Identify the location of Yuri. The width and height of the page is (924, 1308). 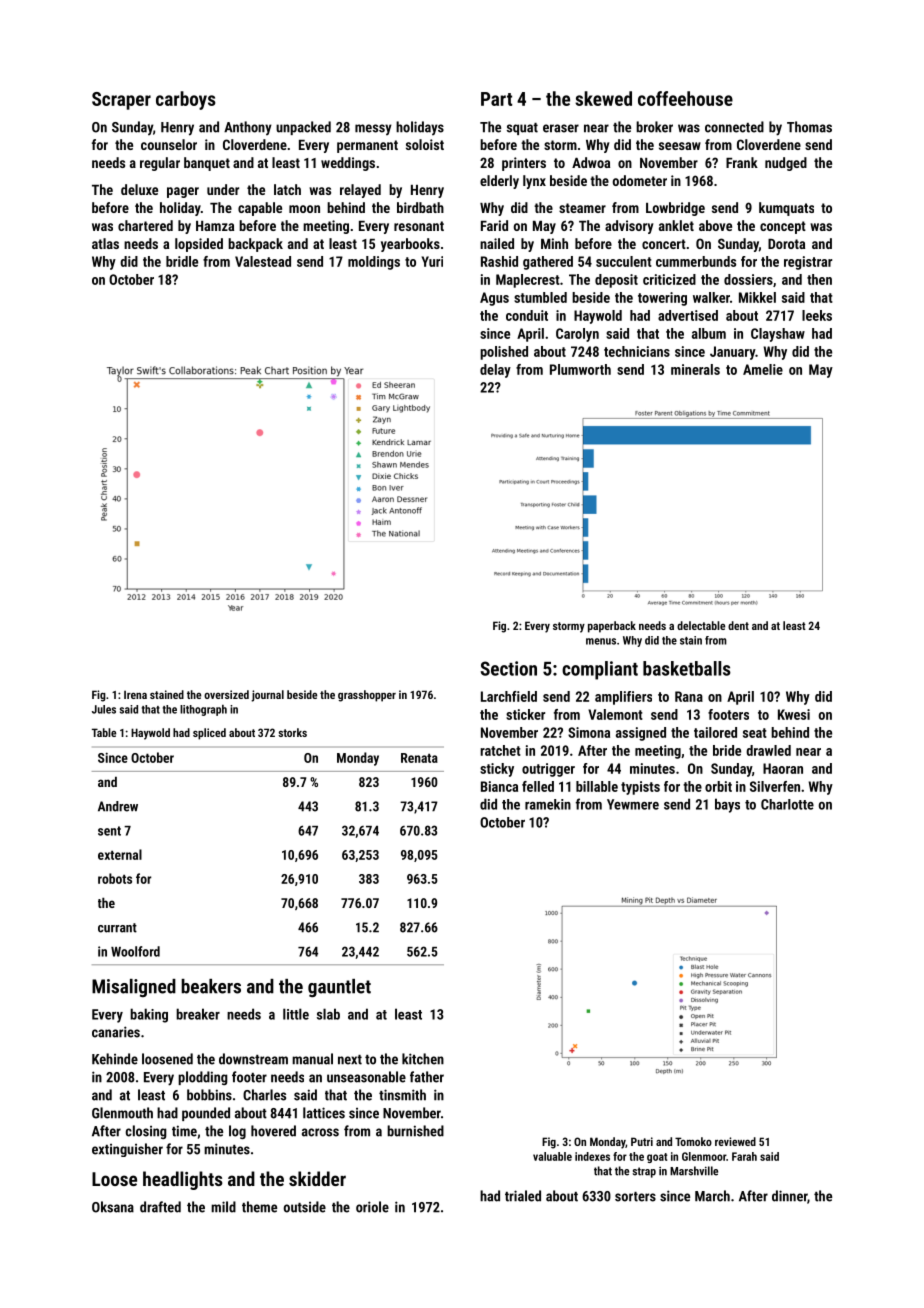
(432, 261).
